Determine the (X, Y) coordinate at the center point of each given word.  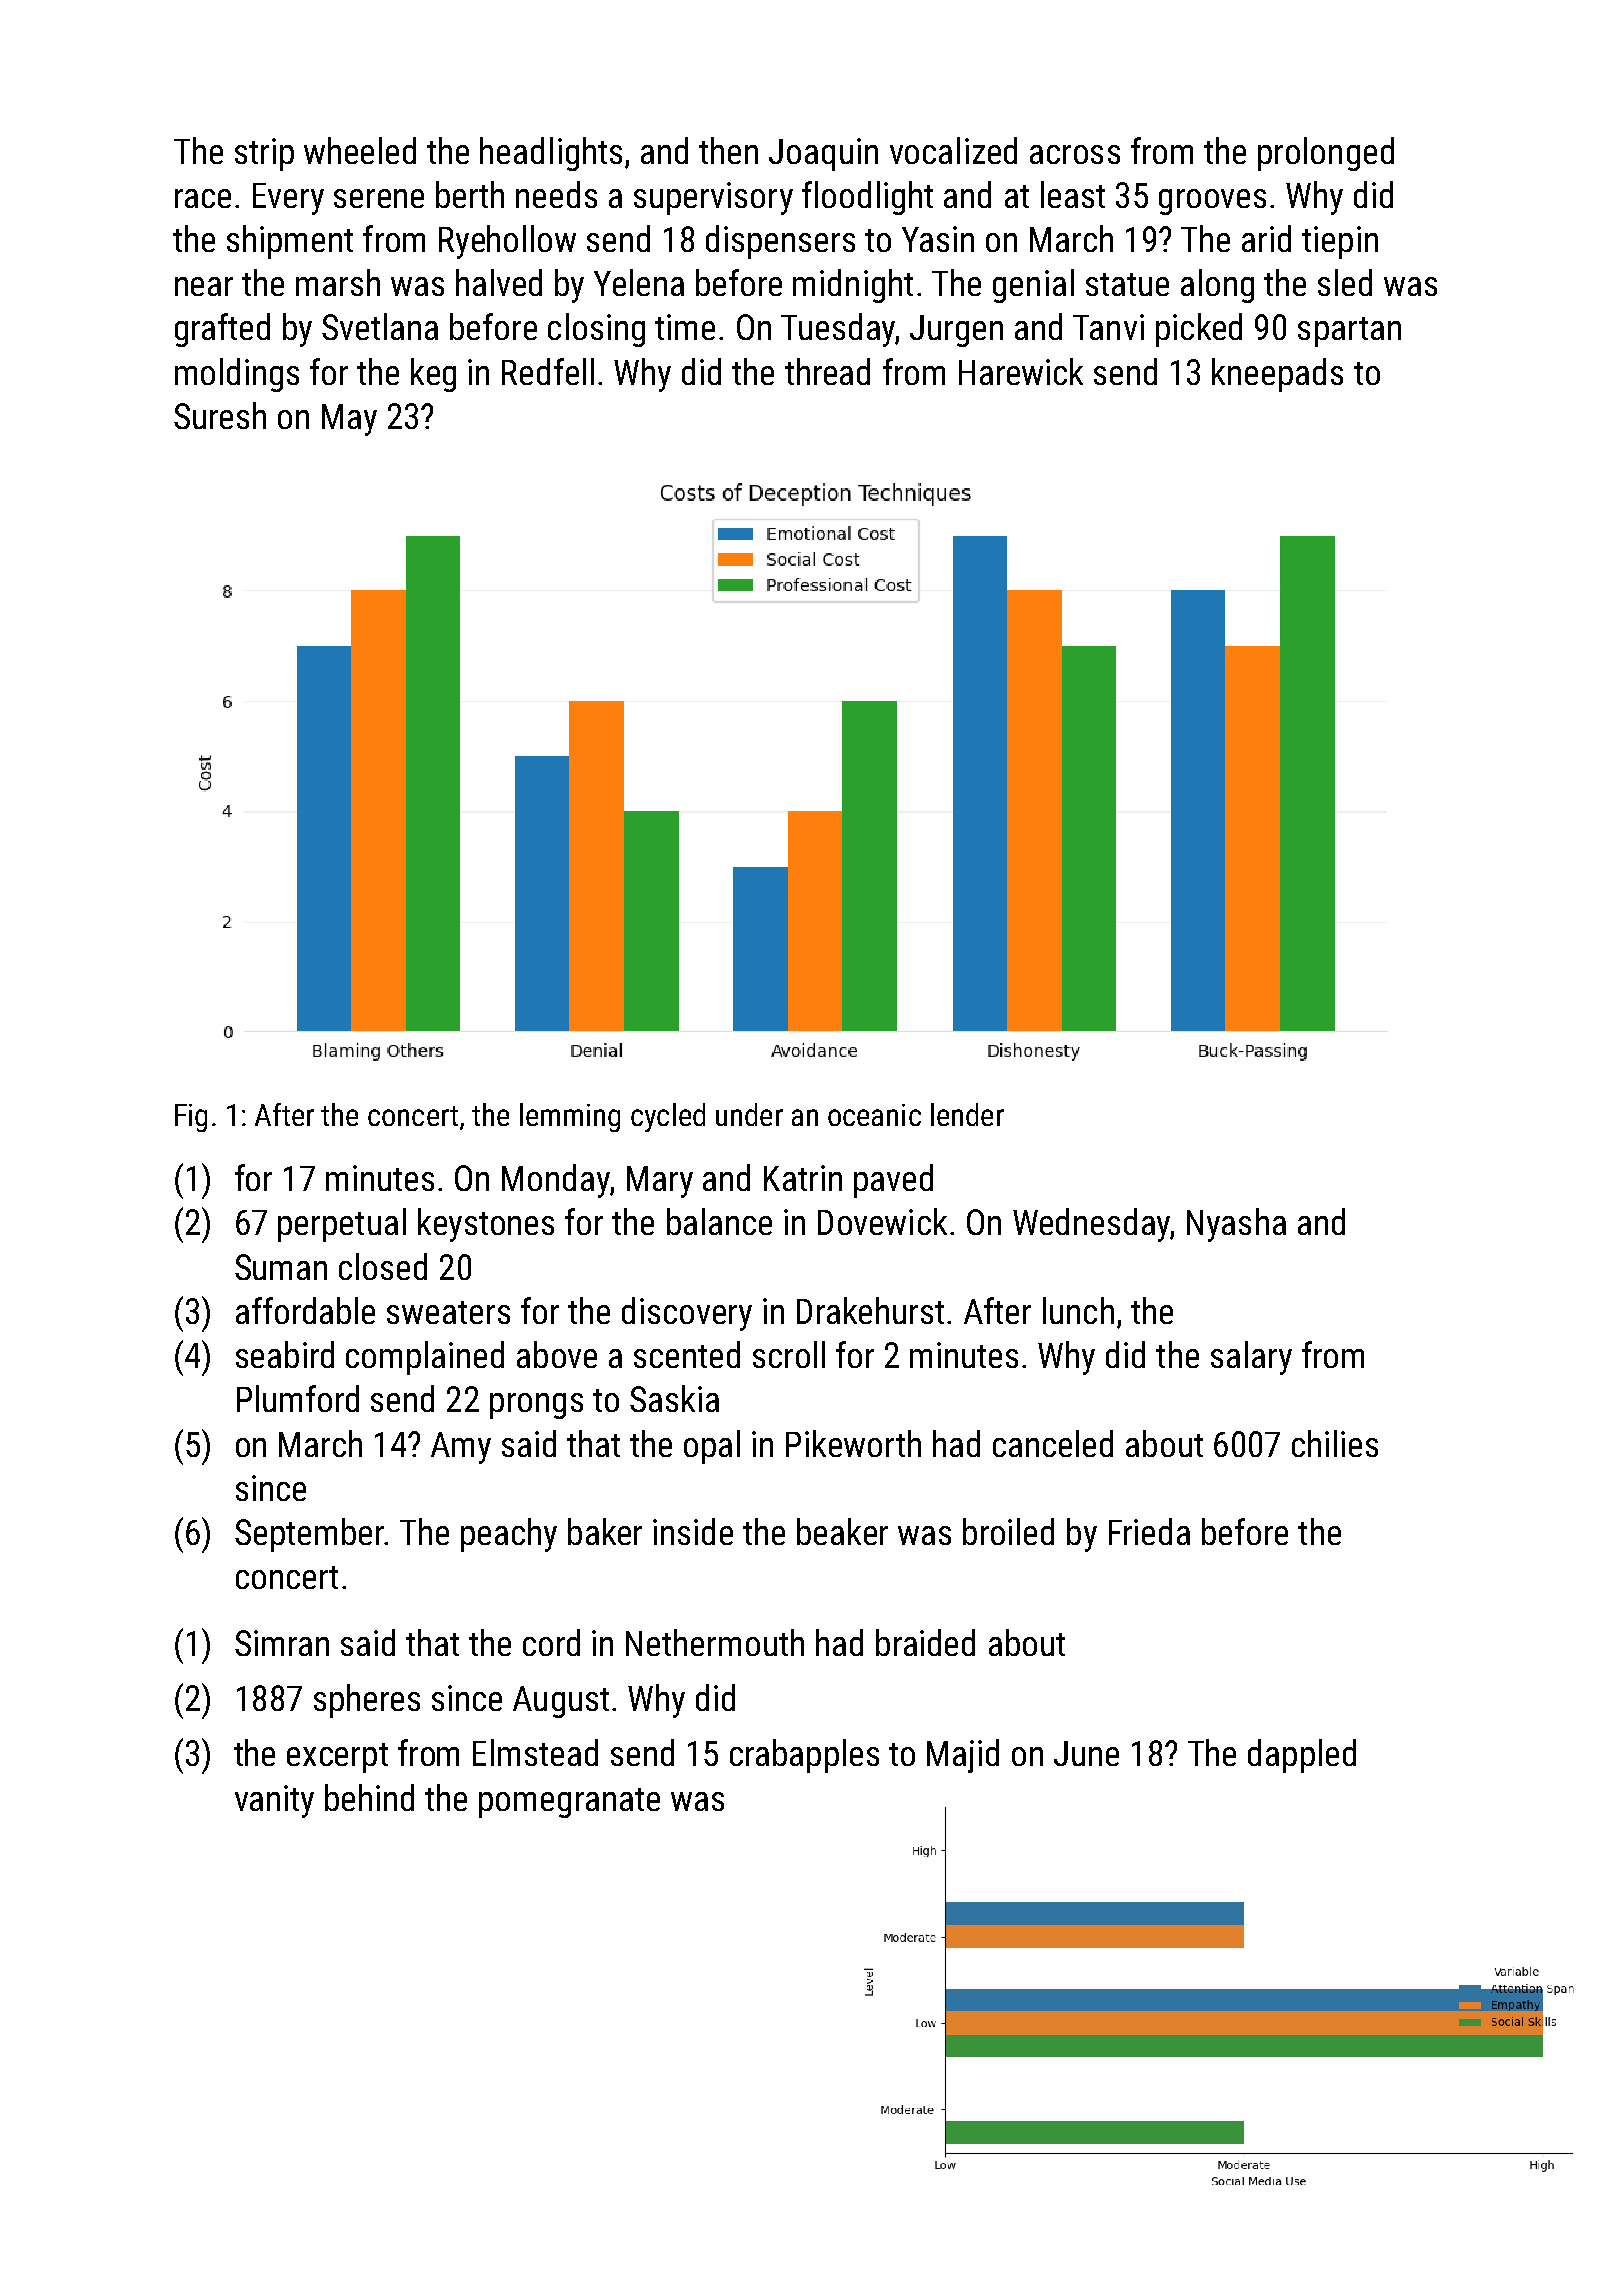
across (1075, 154)
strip (264, 154)
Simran (282, 1643)
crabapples (804, 1756)
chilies (1335, 1443)
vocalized (953, 150)
